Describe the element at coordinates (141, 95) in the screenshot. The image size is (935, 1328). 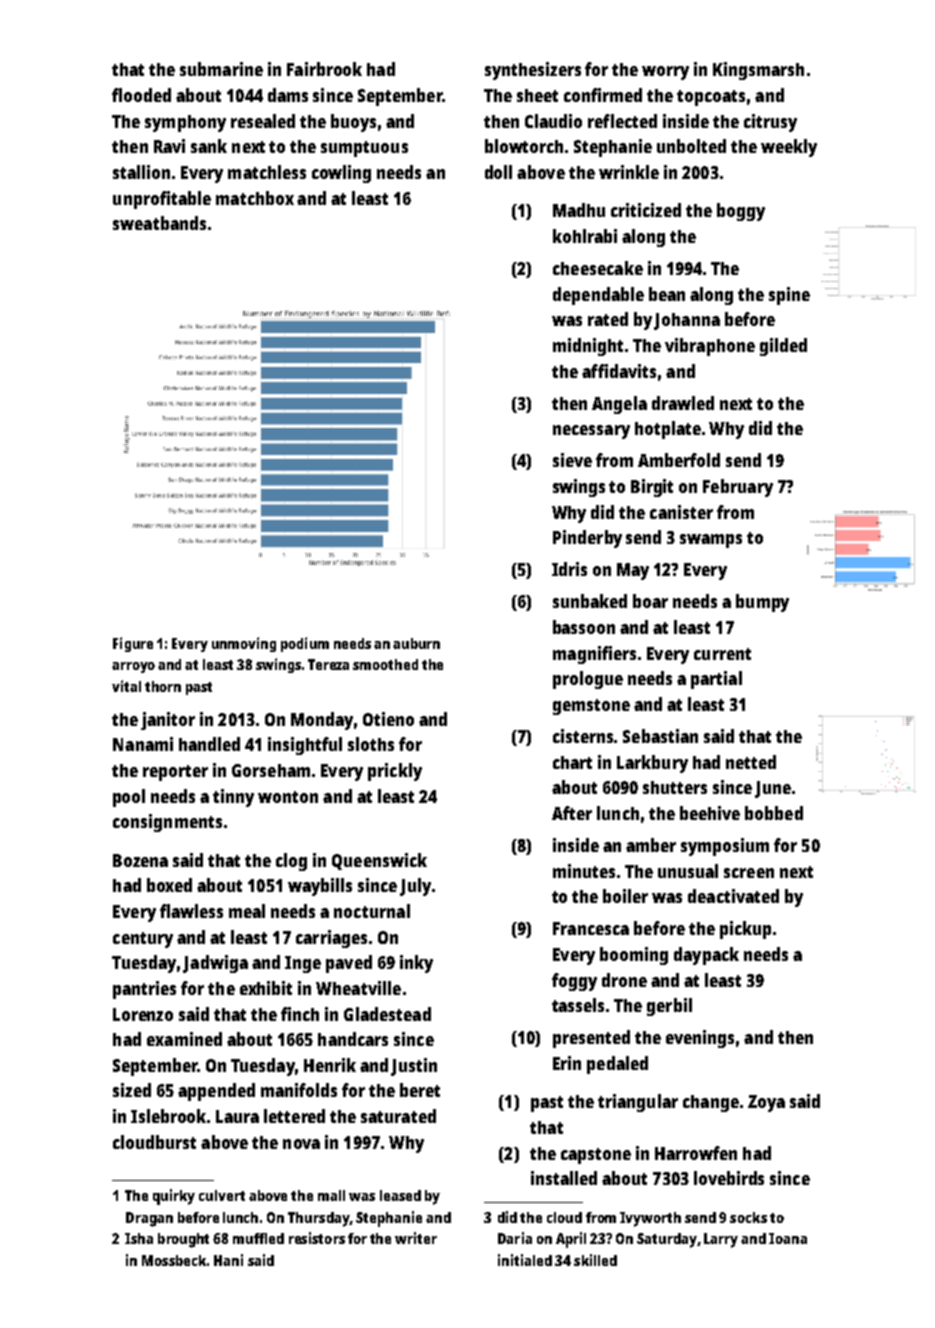
I see `flooded` at that location.
